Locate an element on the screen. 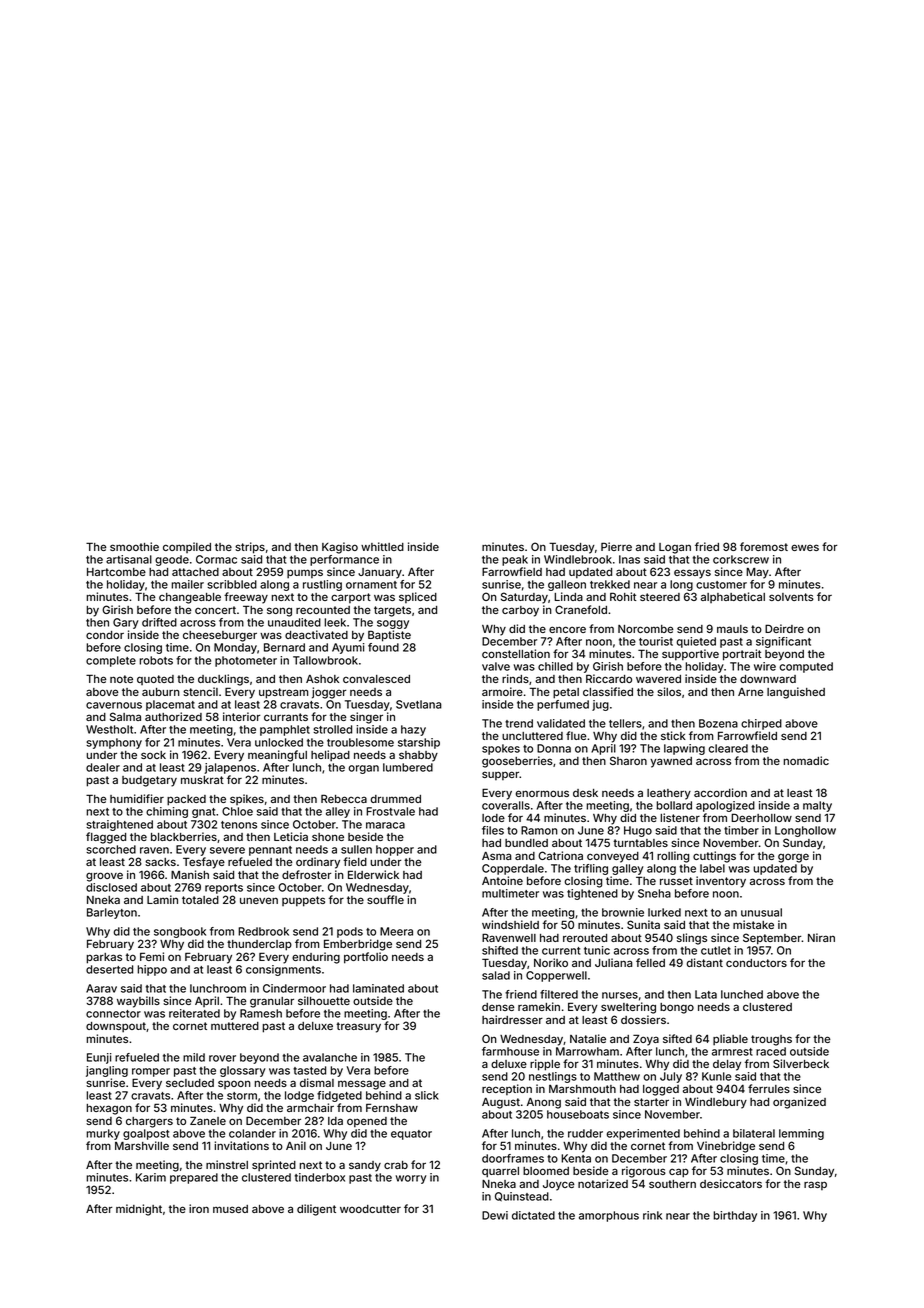  midnight is located at coordinates (139, 1210).
